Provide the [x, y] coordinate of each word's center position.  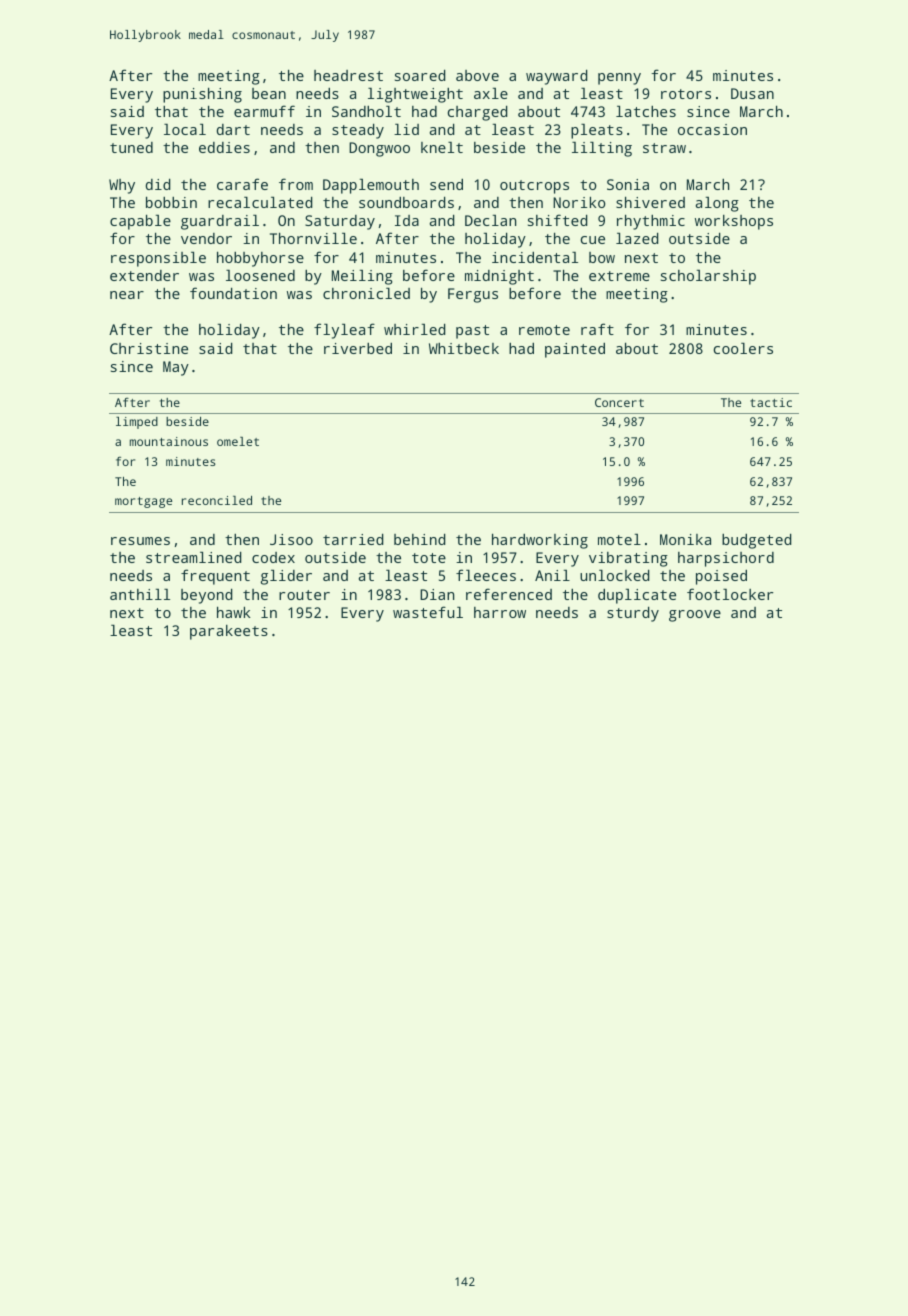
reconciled [217, 500]
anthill [140, 594]
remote [544, 330]
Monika [685, 539]
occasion [712, 129]
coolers [743, 348]
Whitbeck [464, 348]
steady [358, 131]
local [185, 129]
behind [419, 539]
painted [575, 350]
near [127, 295]
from [296, 184]
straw [664, 148]
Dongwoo [379, 149]
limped [137, 423]
